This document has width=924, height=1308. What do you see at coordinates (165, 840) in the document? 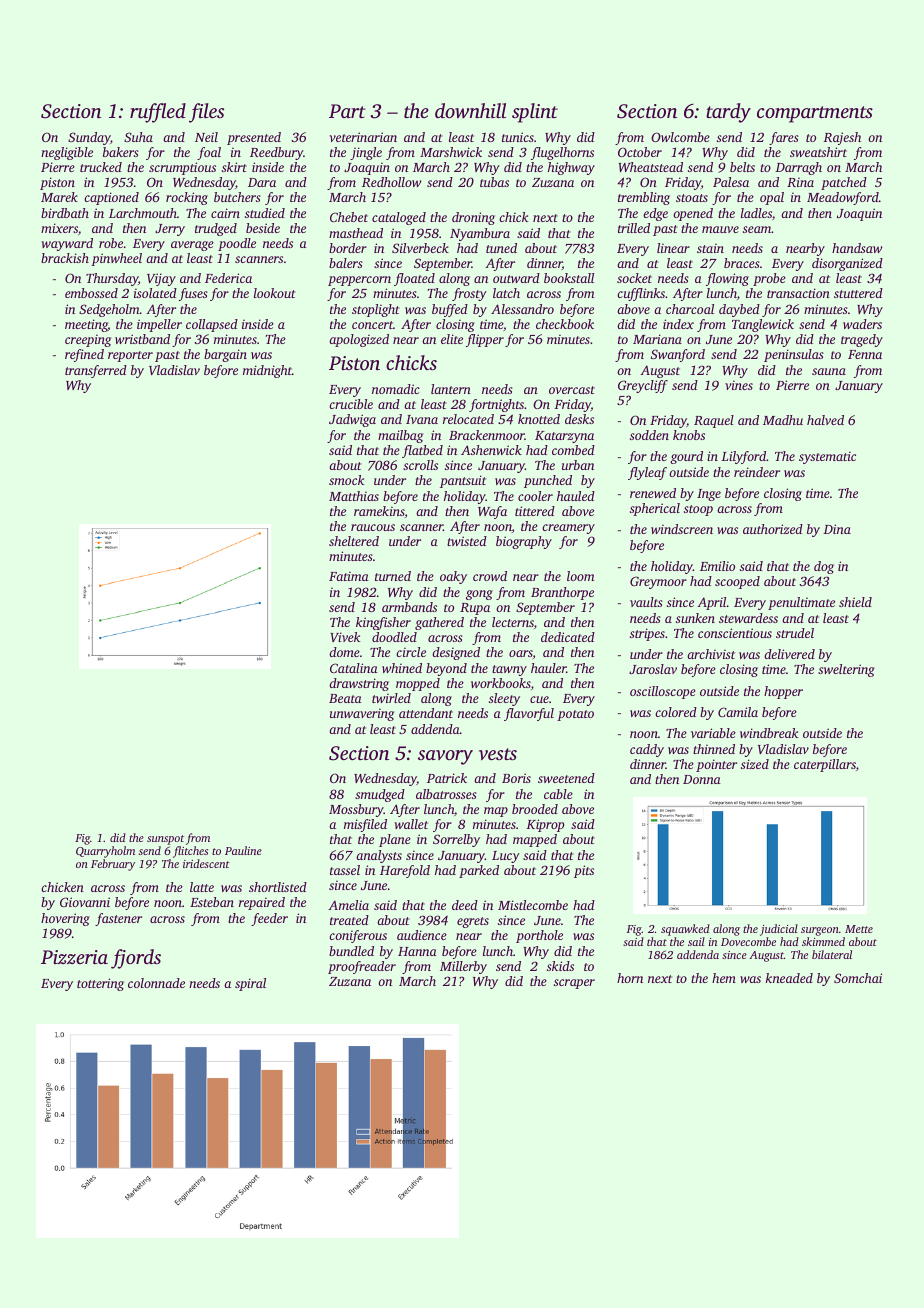
I see `sunspot` at bounding box center [165, 840].
